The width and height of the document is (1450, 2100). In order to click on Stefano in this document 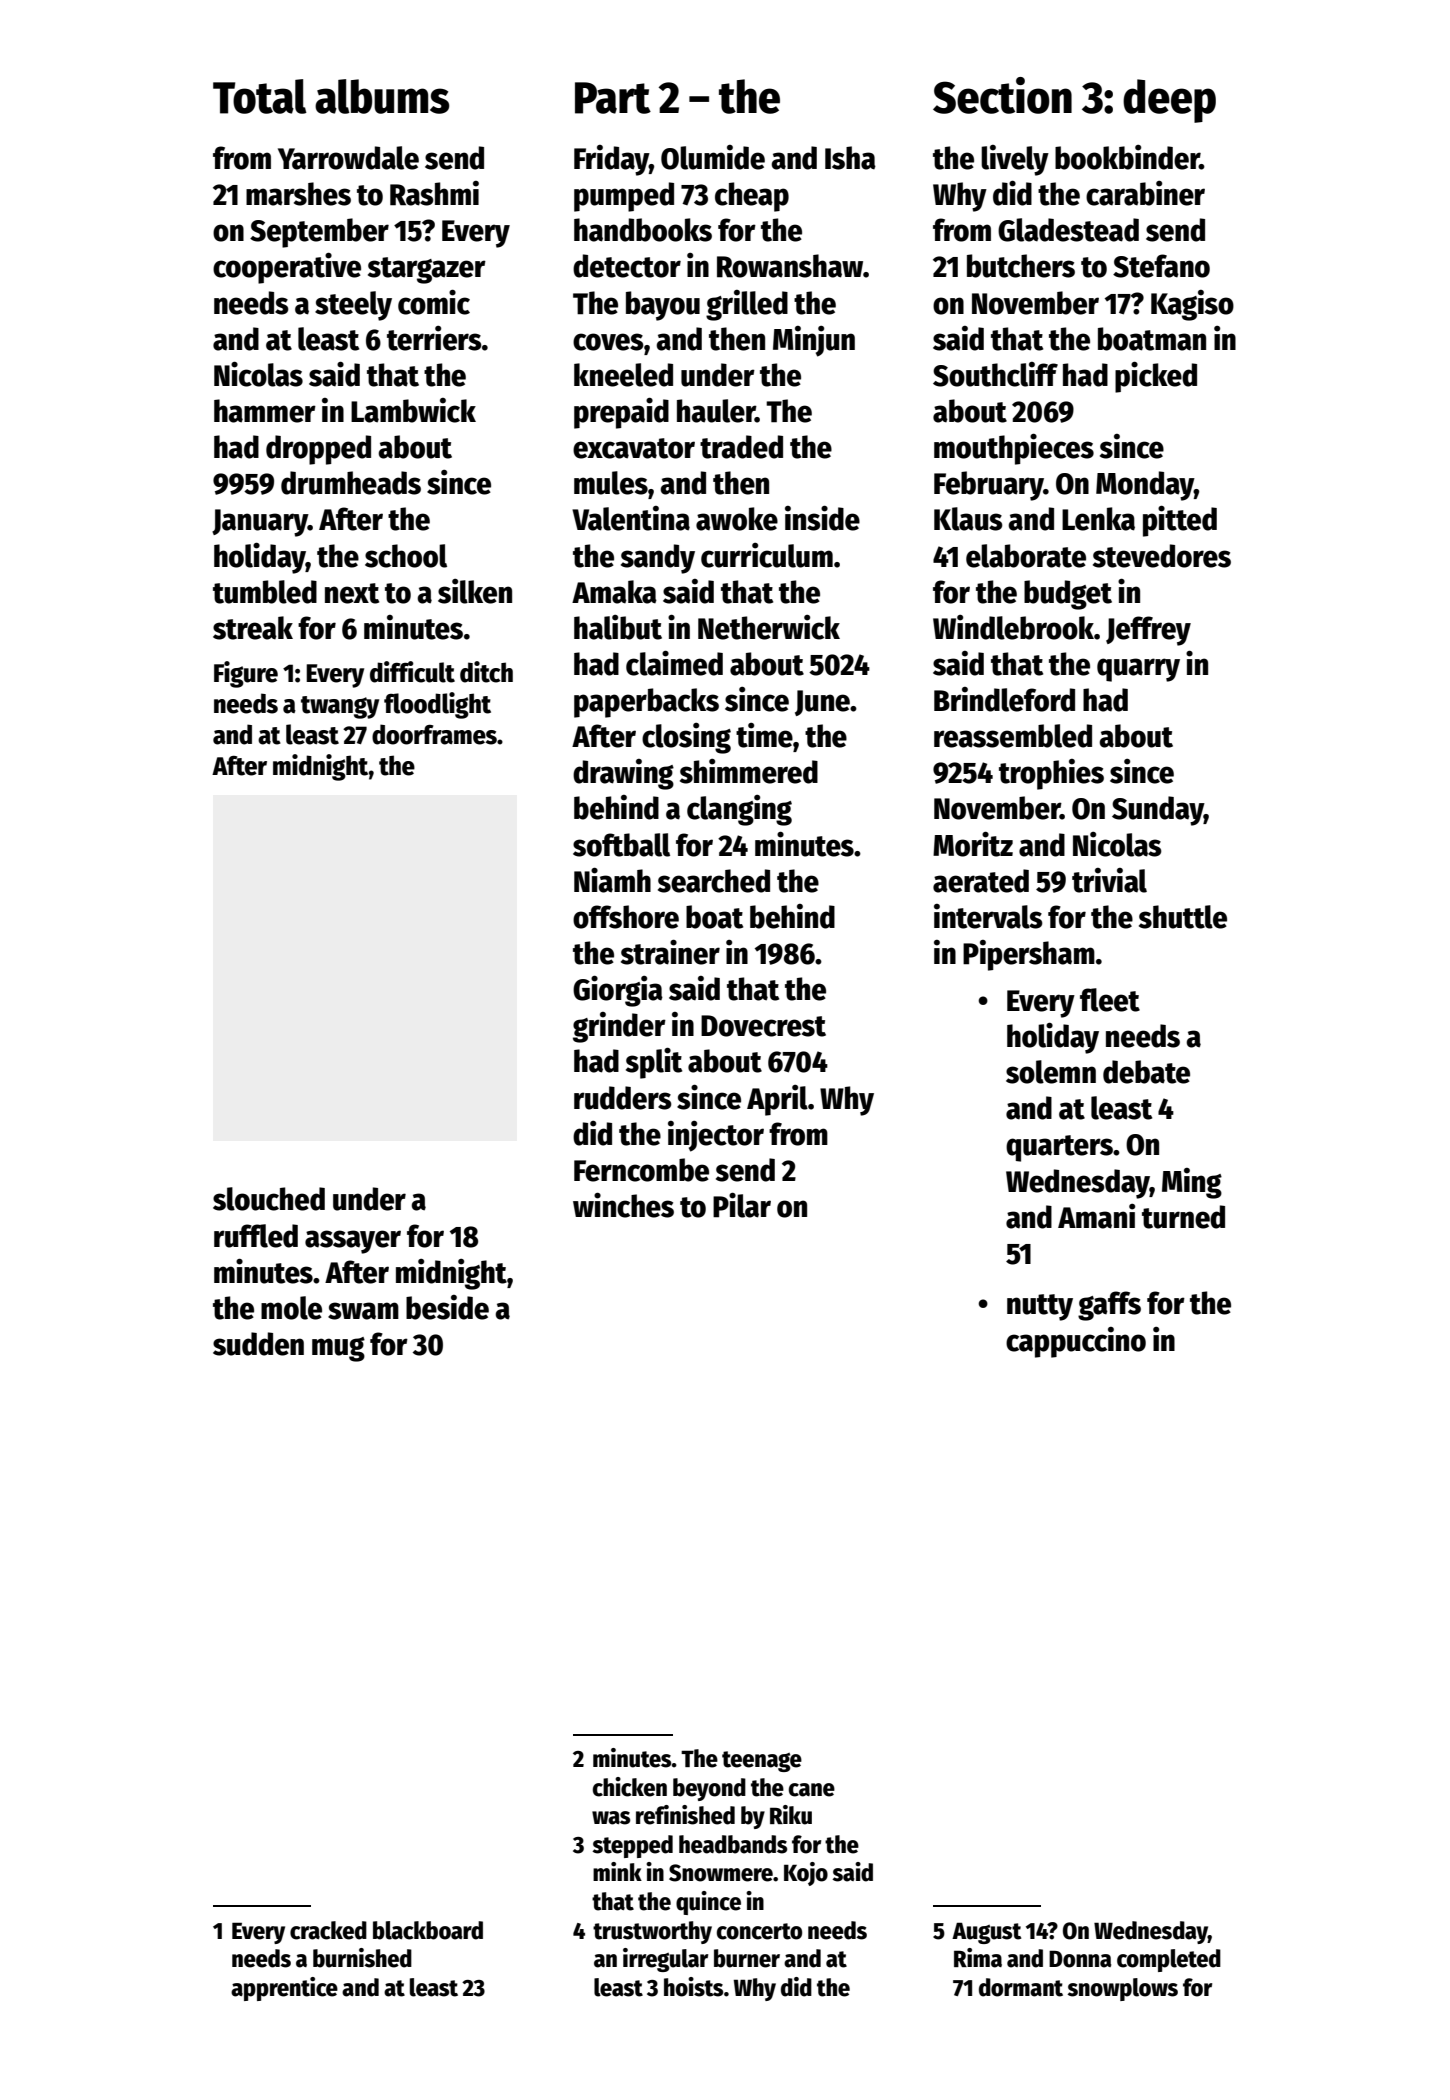, I will do `click(1161, 266)`.
